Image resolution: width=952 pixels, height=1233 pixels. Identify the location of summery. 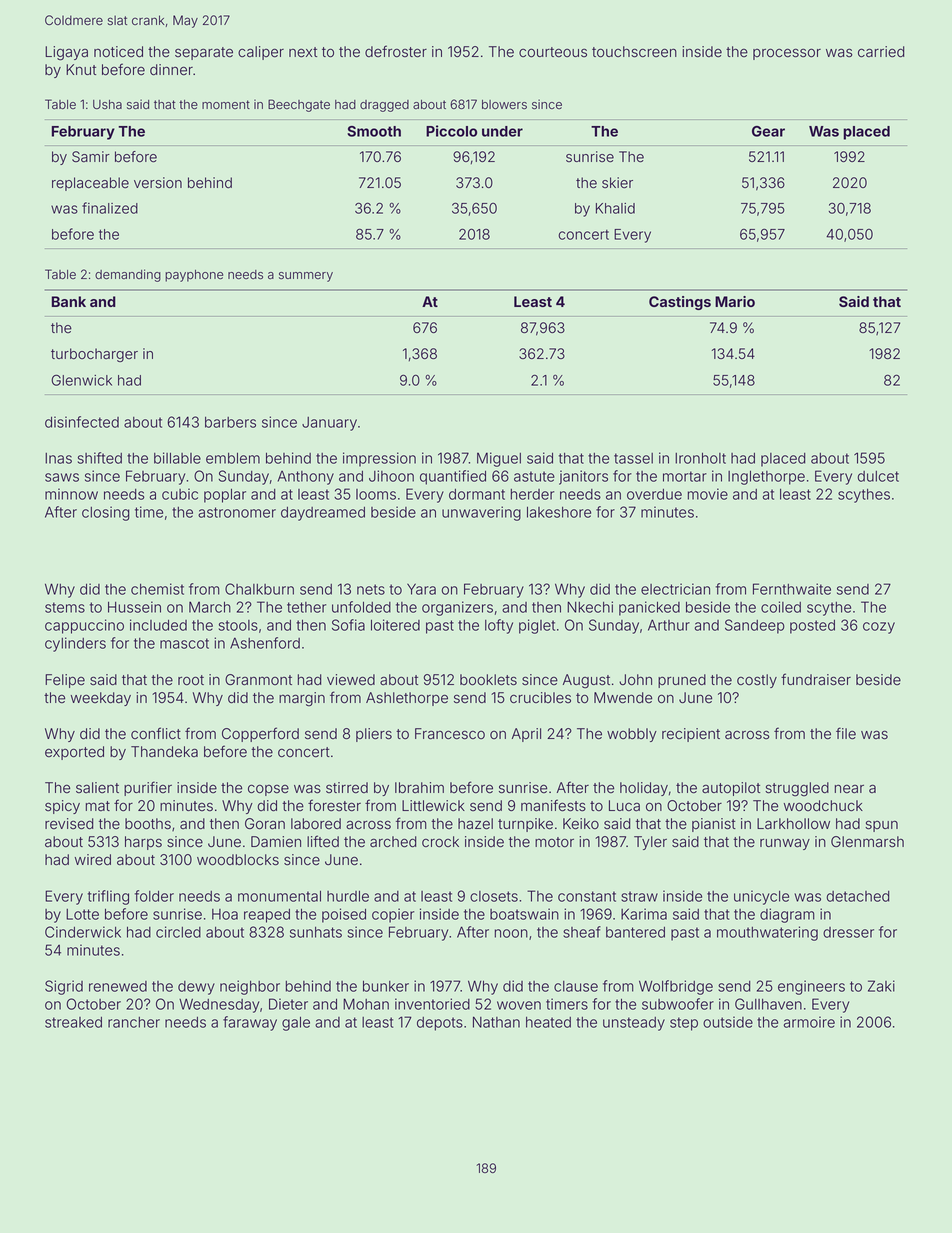
(306, 277).
